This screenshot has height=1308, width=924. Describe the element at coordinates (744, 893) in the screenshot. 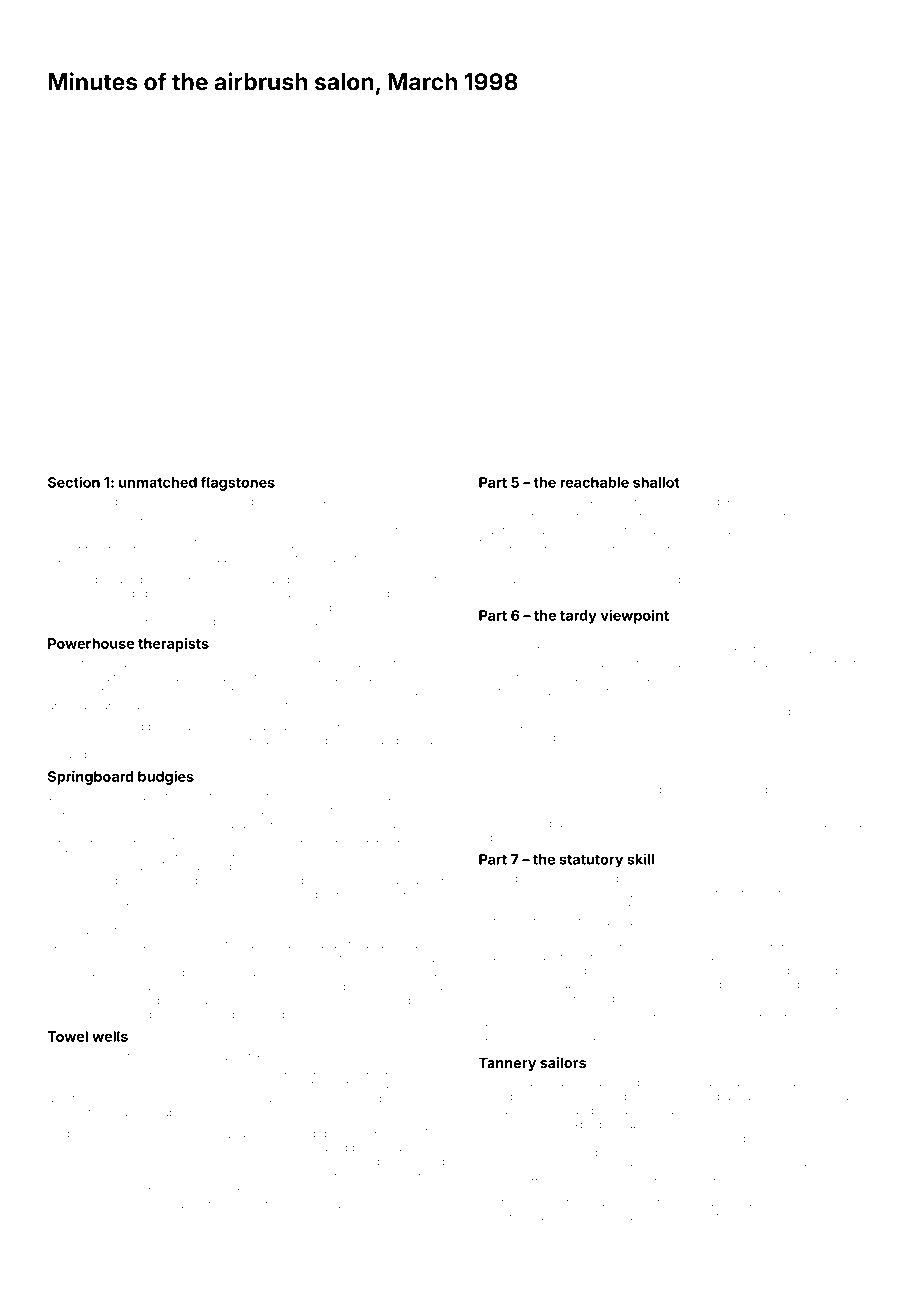

I see `numbered` at that location.
